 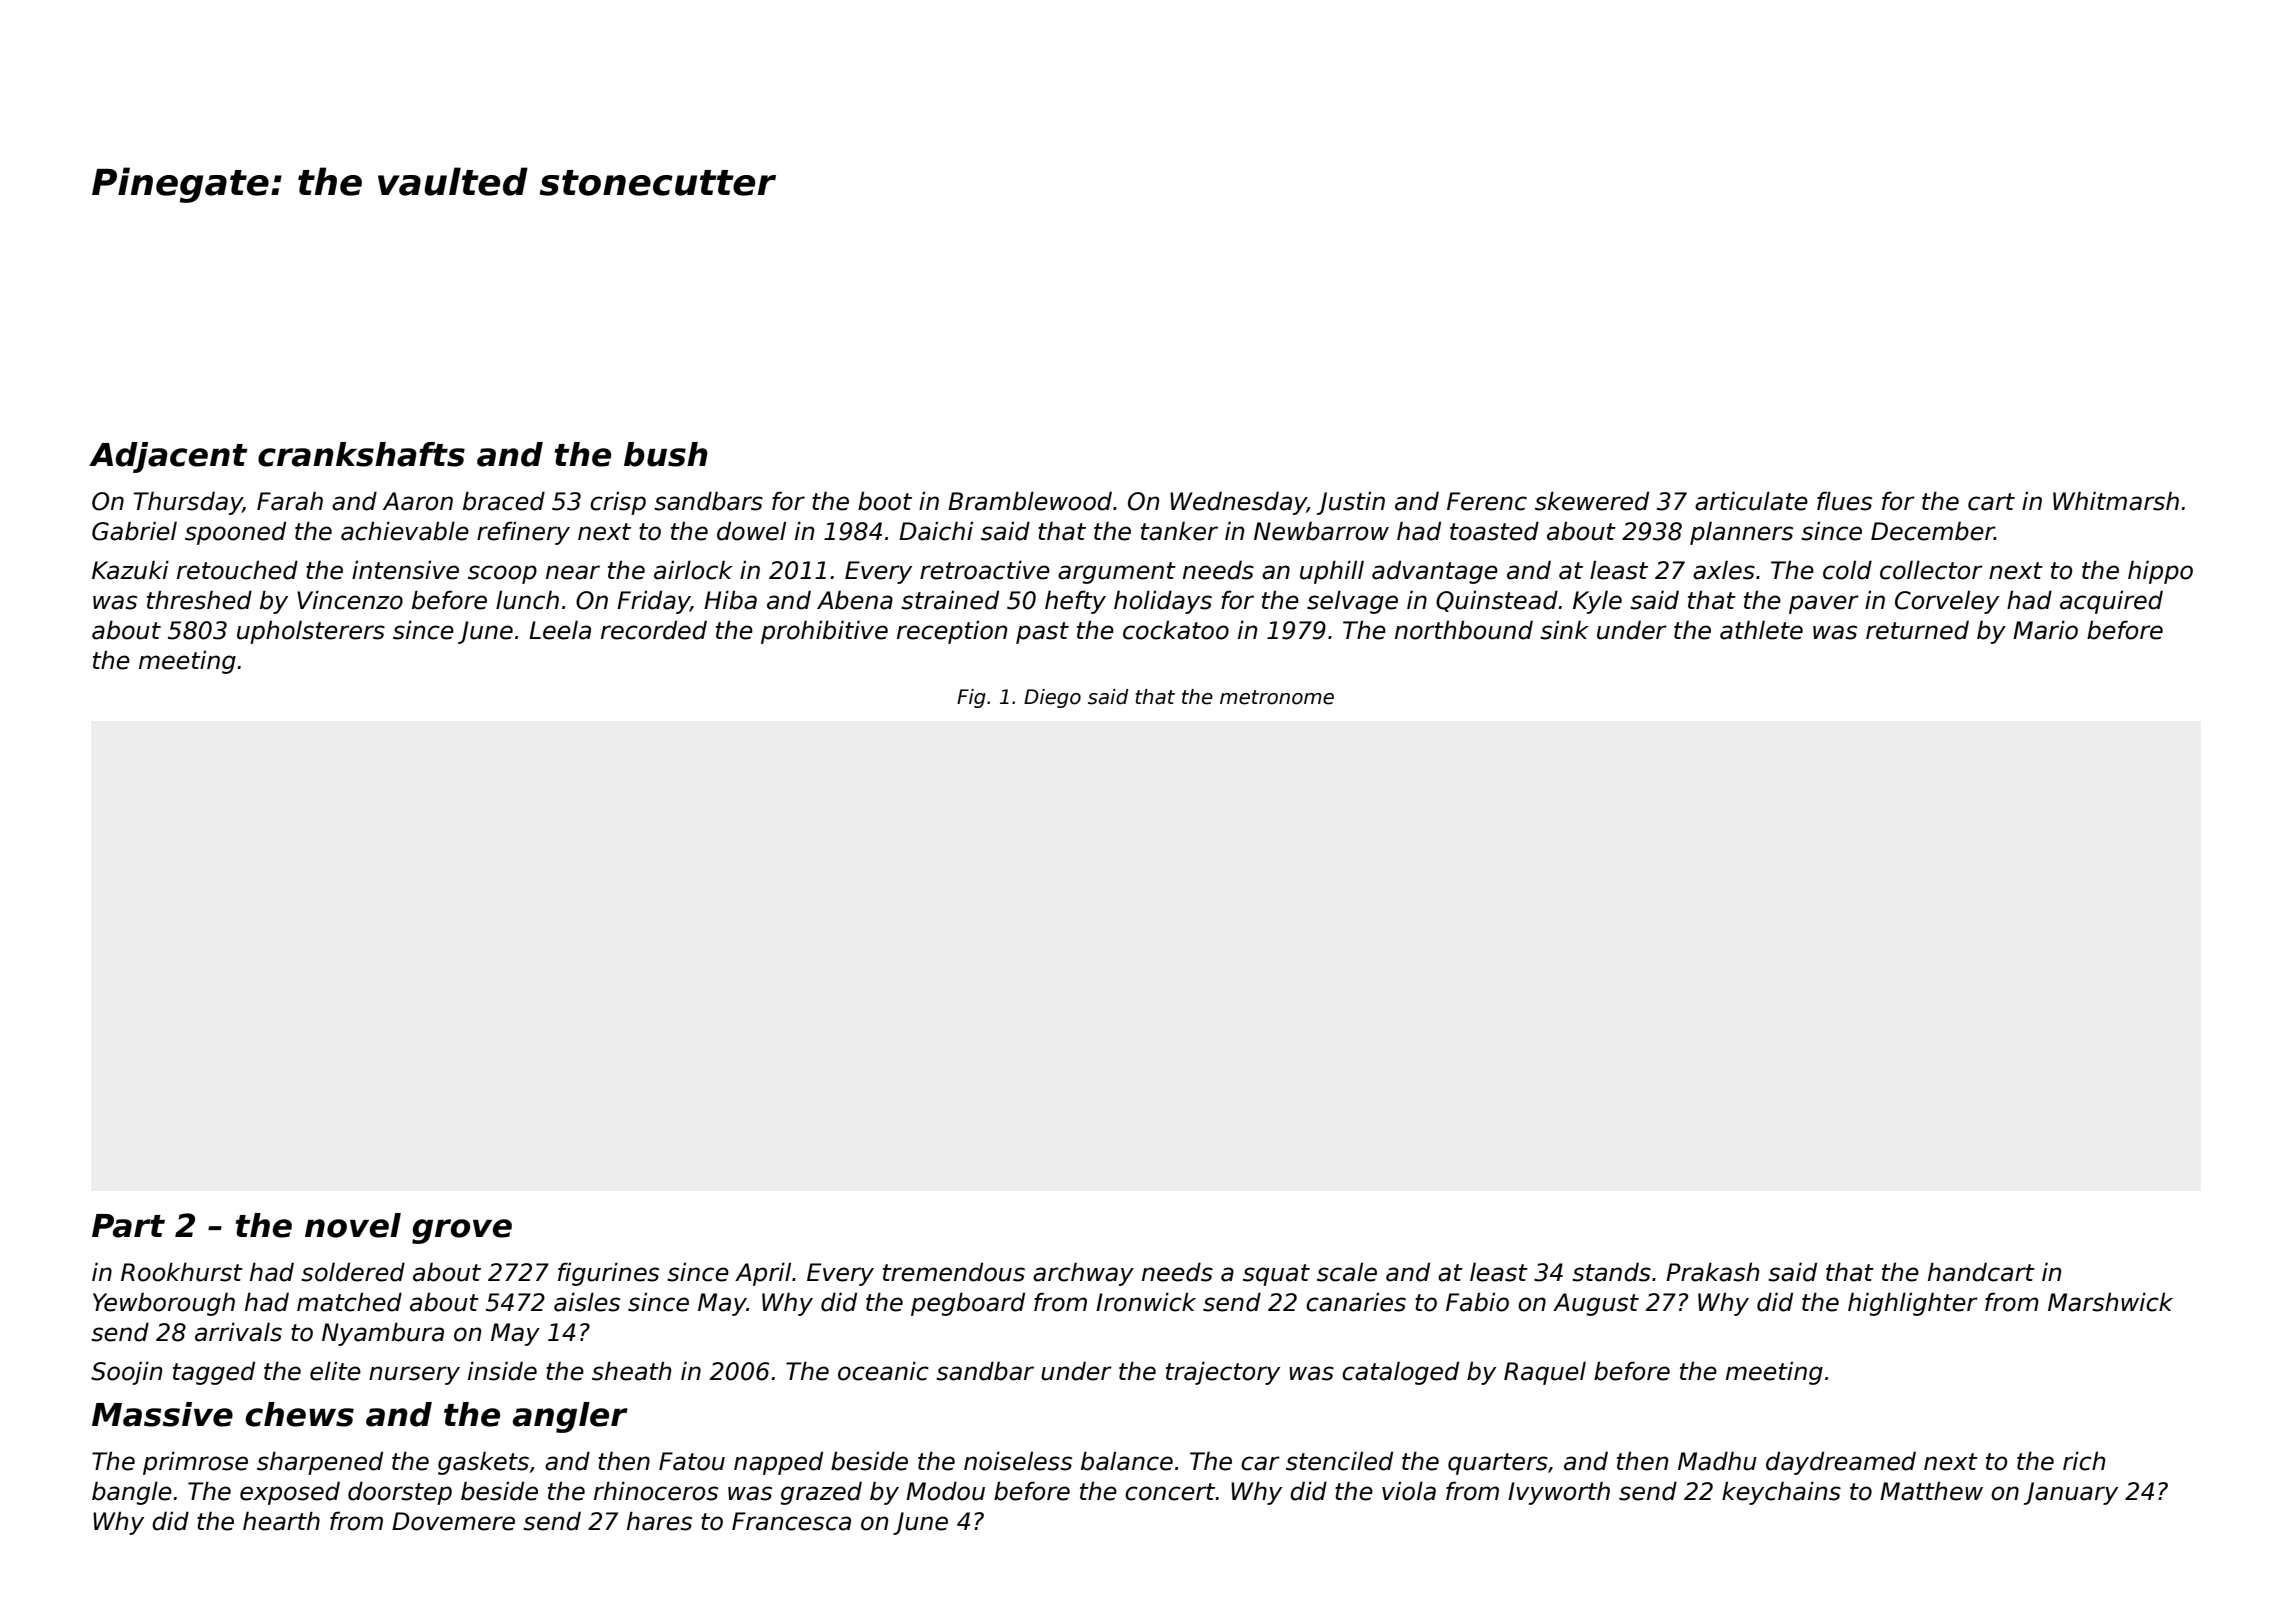 What do you see at coordinates (1052, 698) in the screenshot?
I see `Diego` at bounding box center [1052, 698].
